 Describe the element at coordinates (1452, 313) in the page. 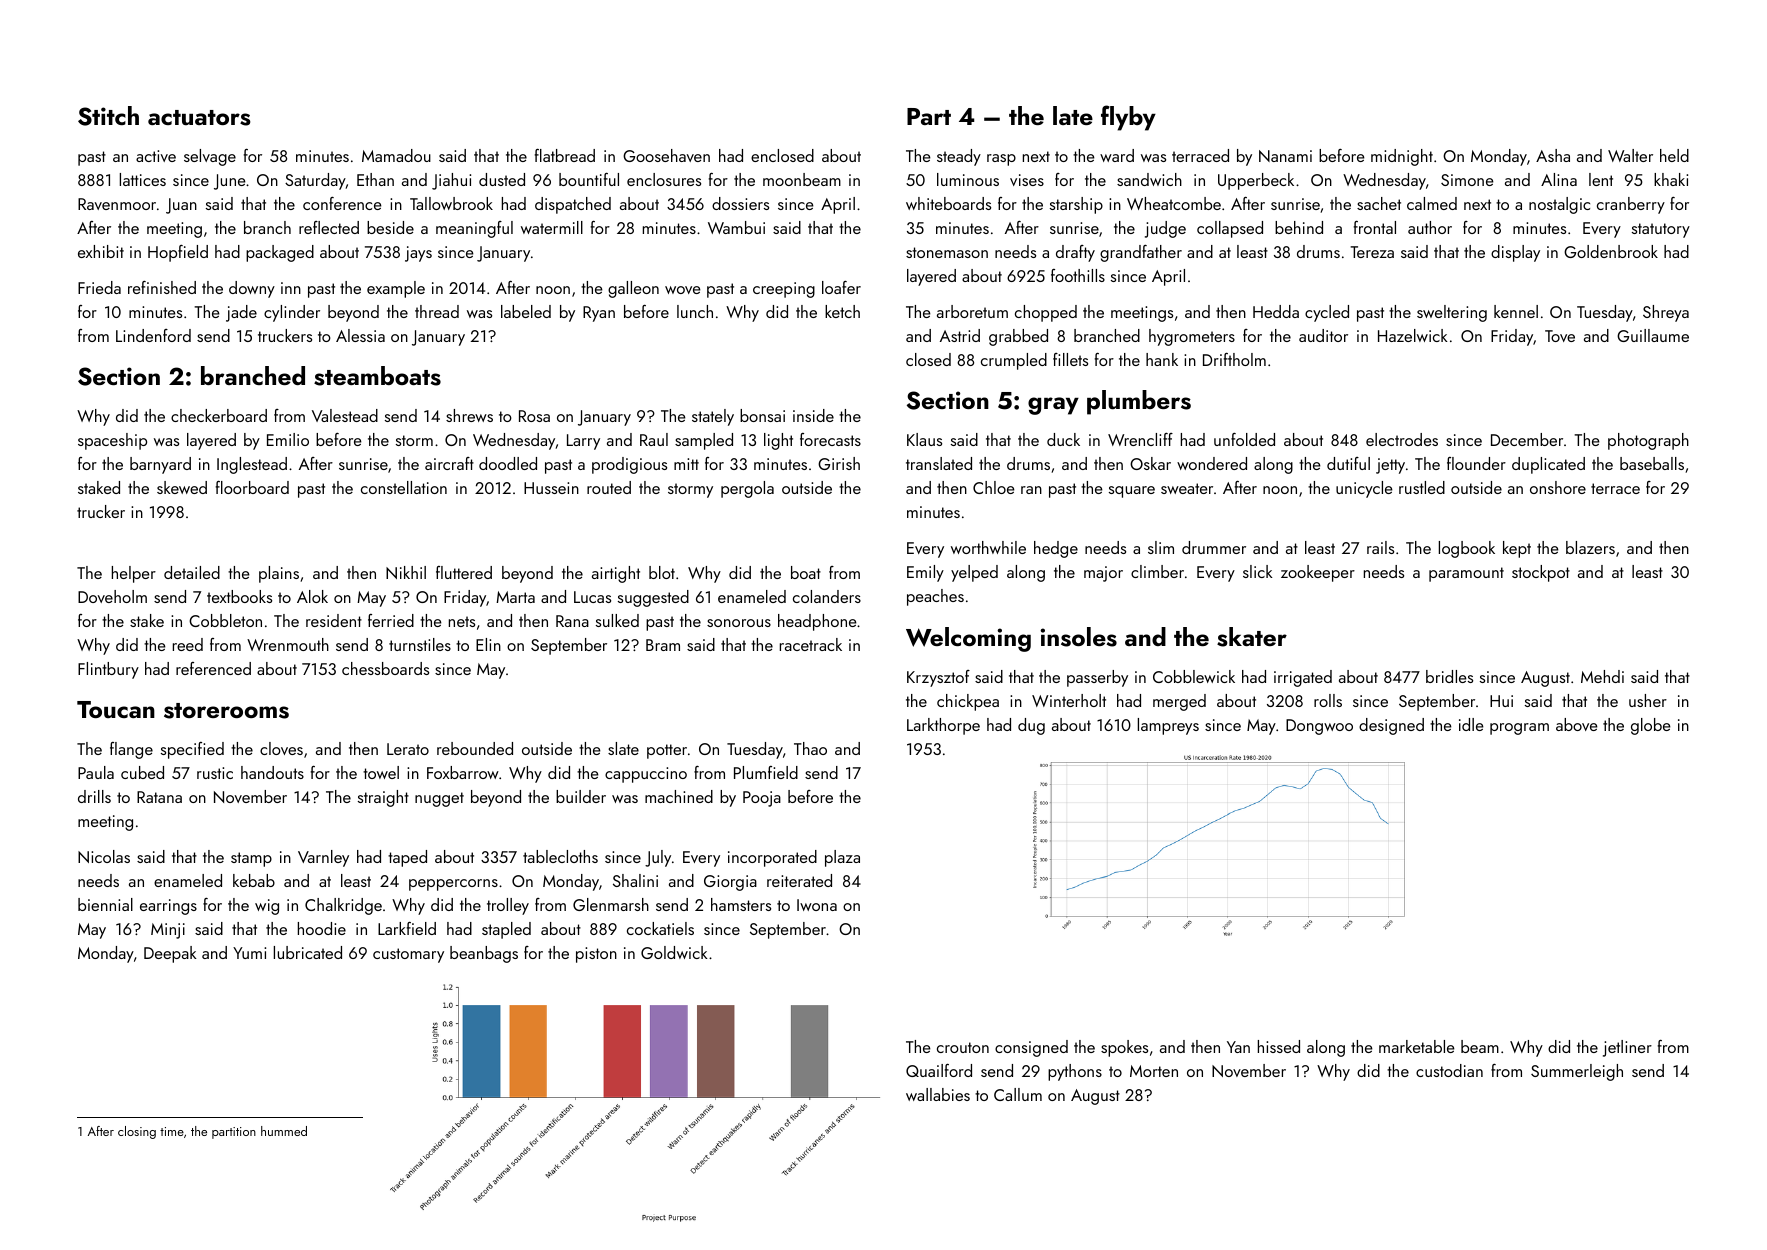

I see `sweltering` at that location.
